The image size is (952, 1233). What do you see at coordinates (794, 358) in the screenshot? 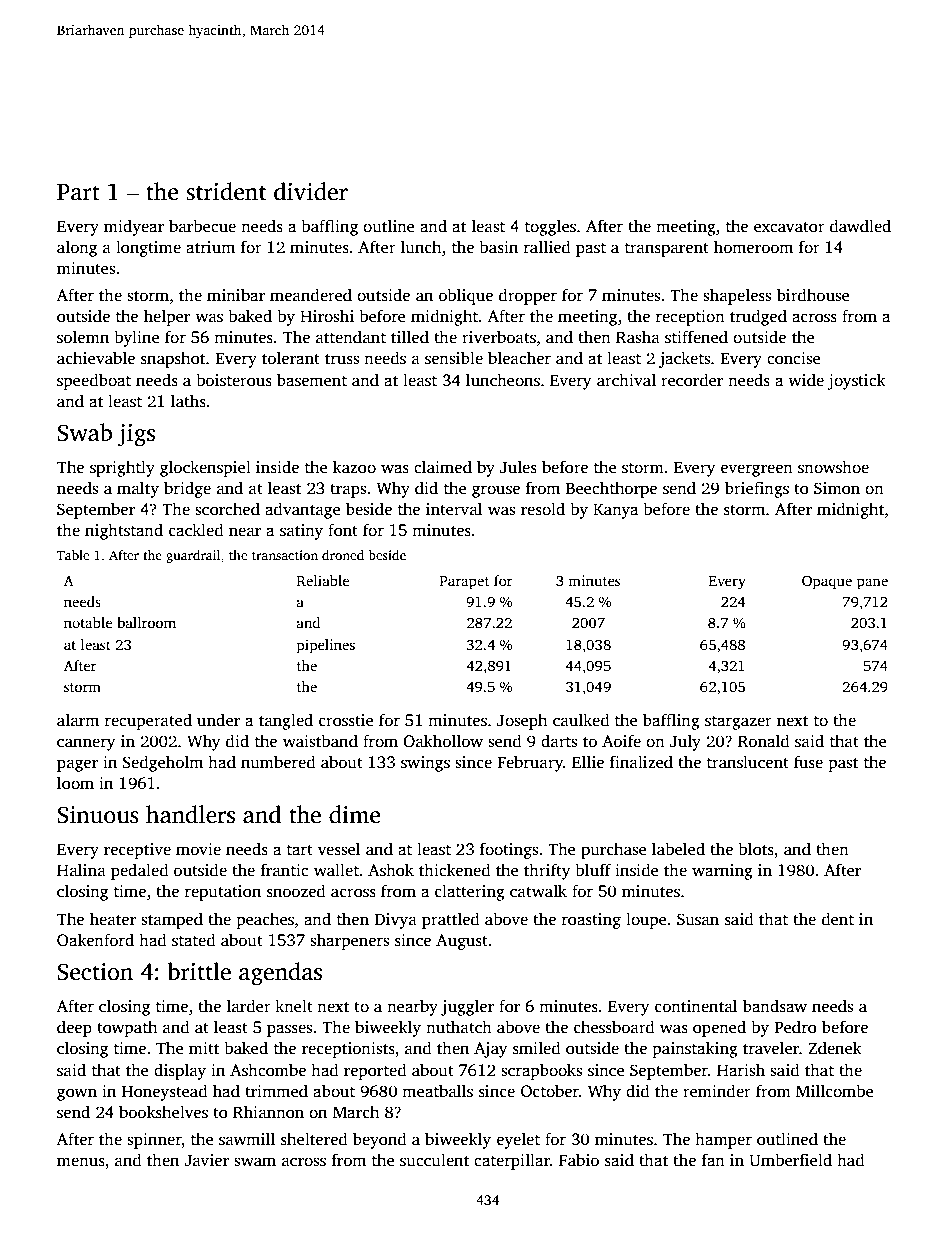
I see `concise` at bounding box center [794, 358].
